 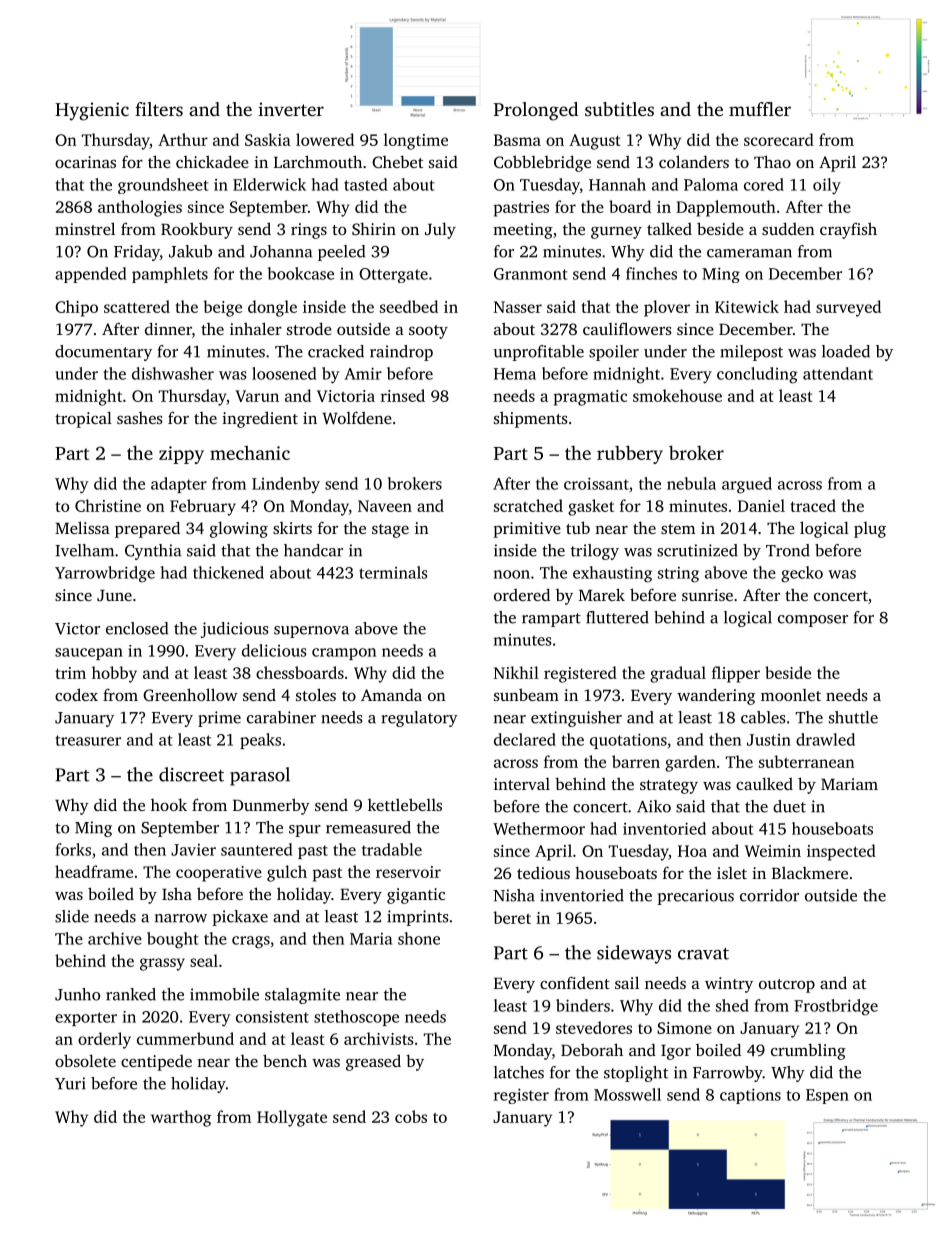 I want to click on muffler, so click(x=760, y=109).
